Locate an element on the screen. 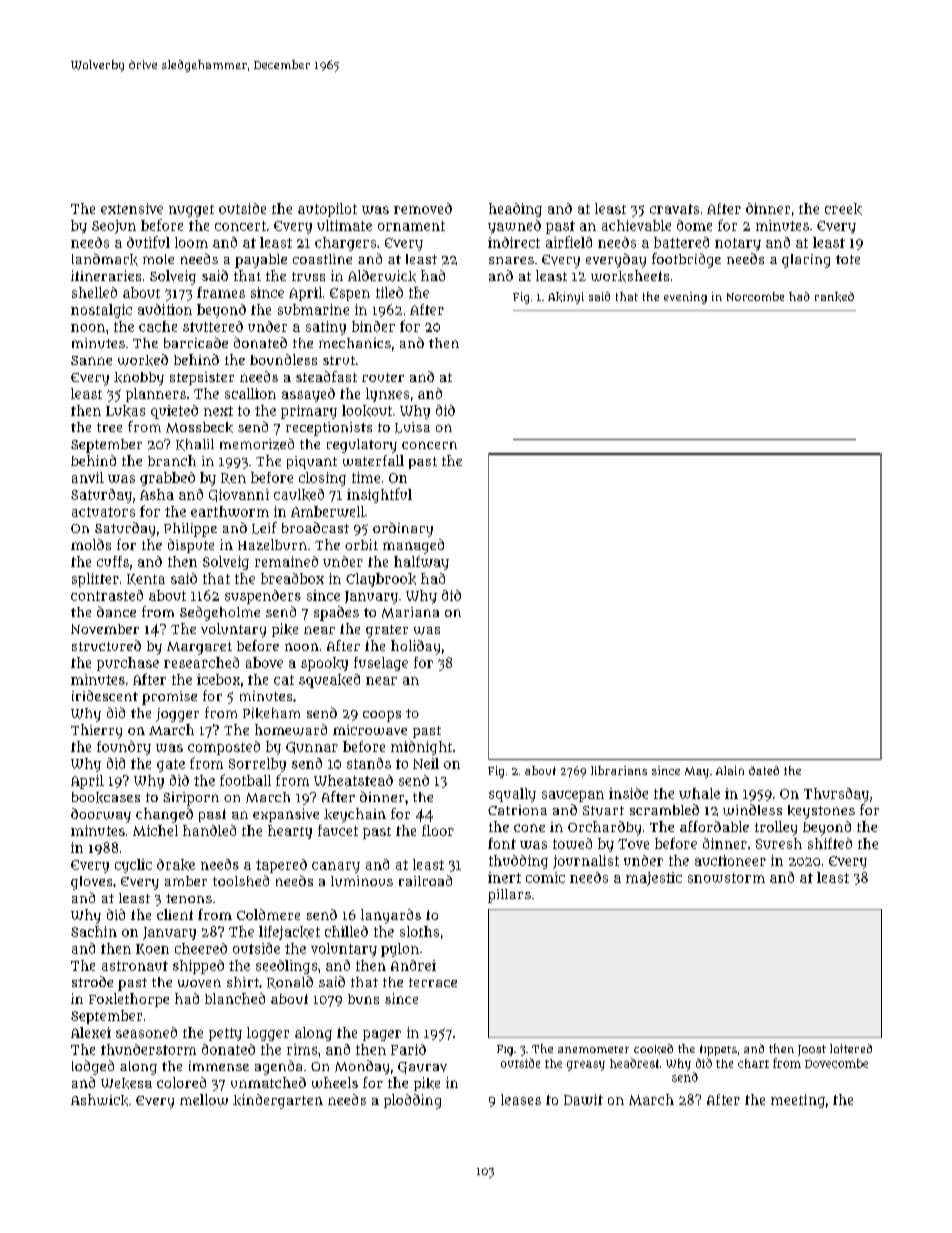  ranked is located at coordinates (834, 297).
